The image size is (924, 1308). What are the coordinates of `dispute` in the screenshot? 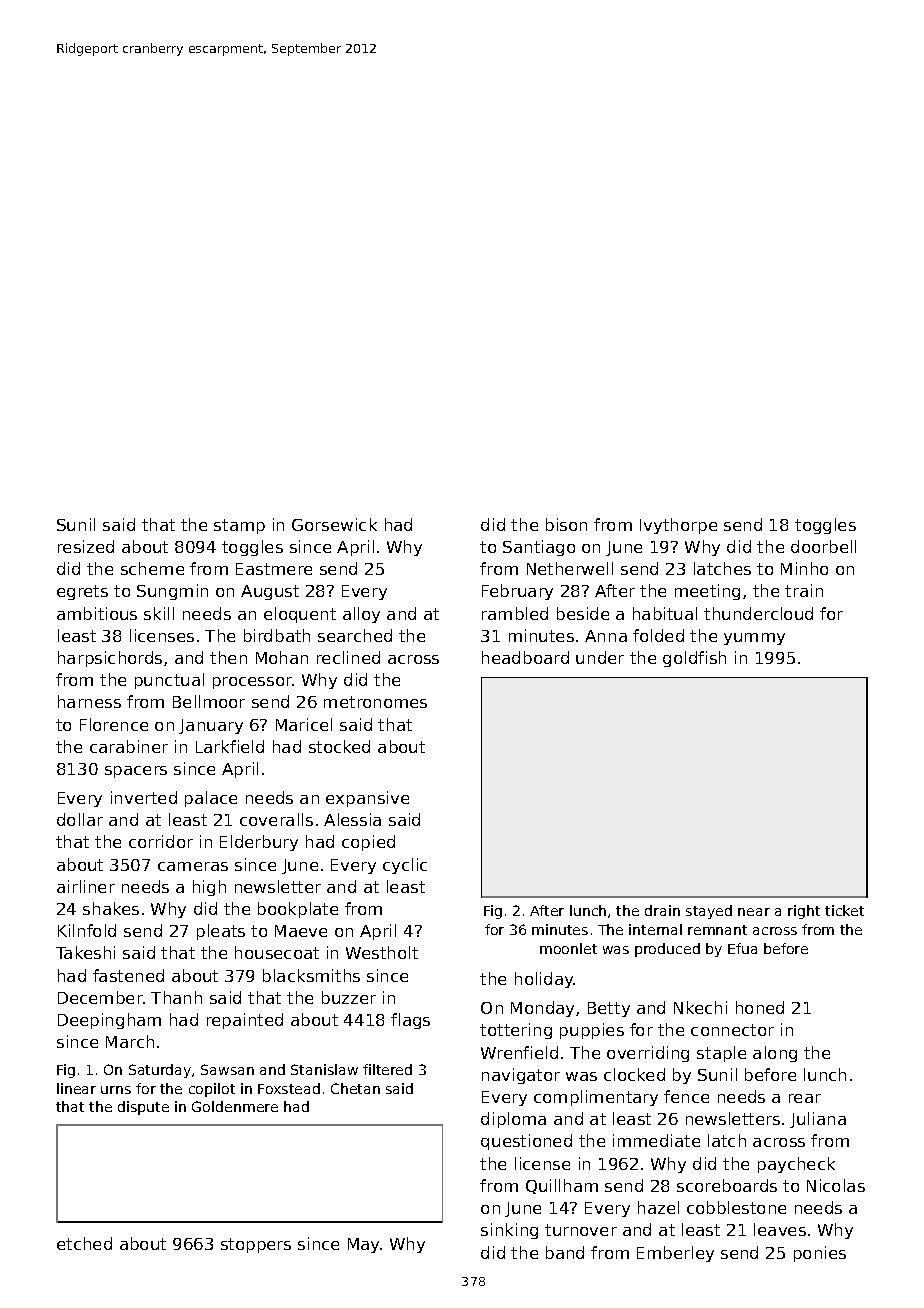 It's located at (143, 1108).
